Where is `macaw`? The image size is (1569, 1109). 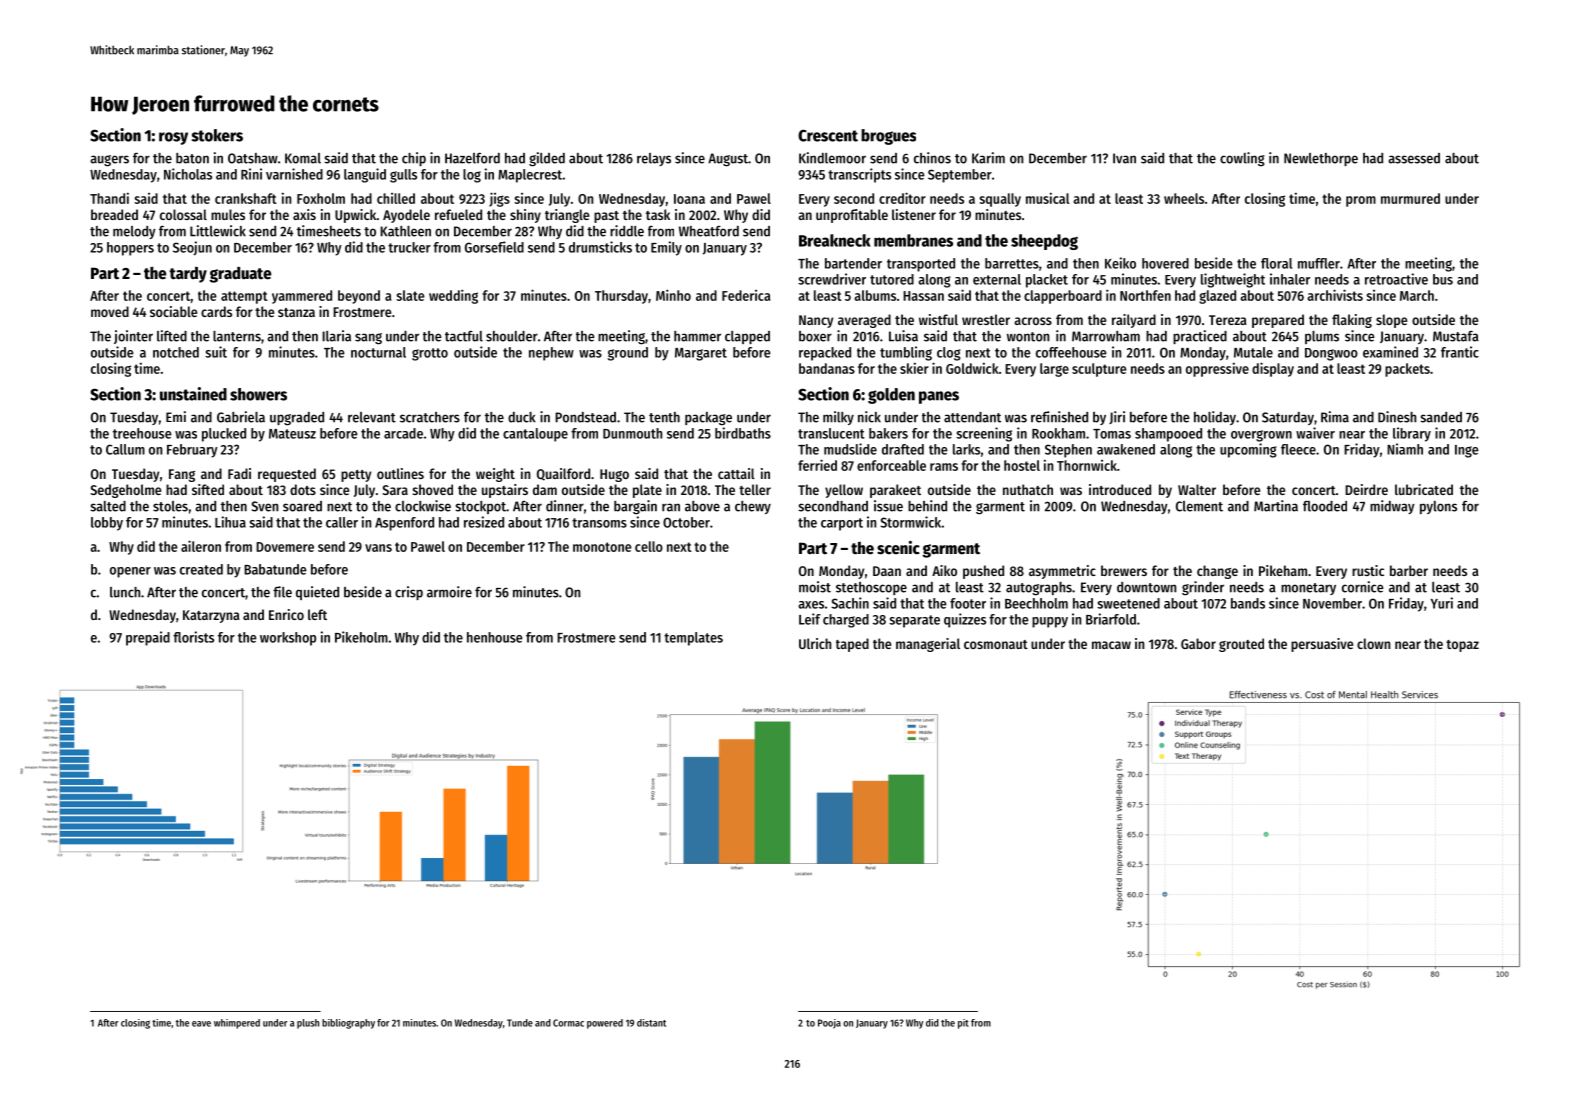 macaw is located at coordinates (1111, 645).
